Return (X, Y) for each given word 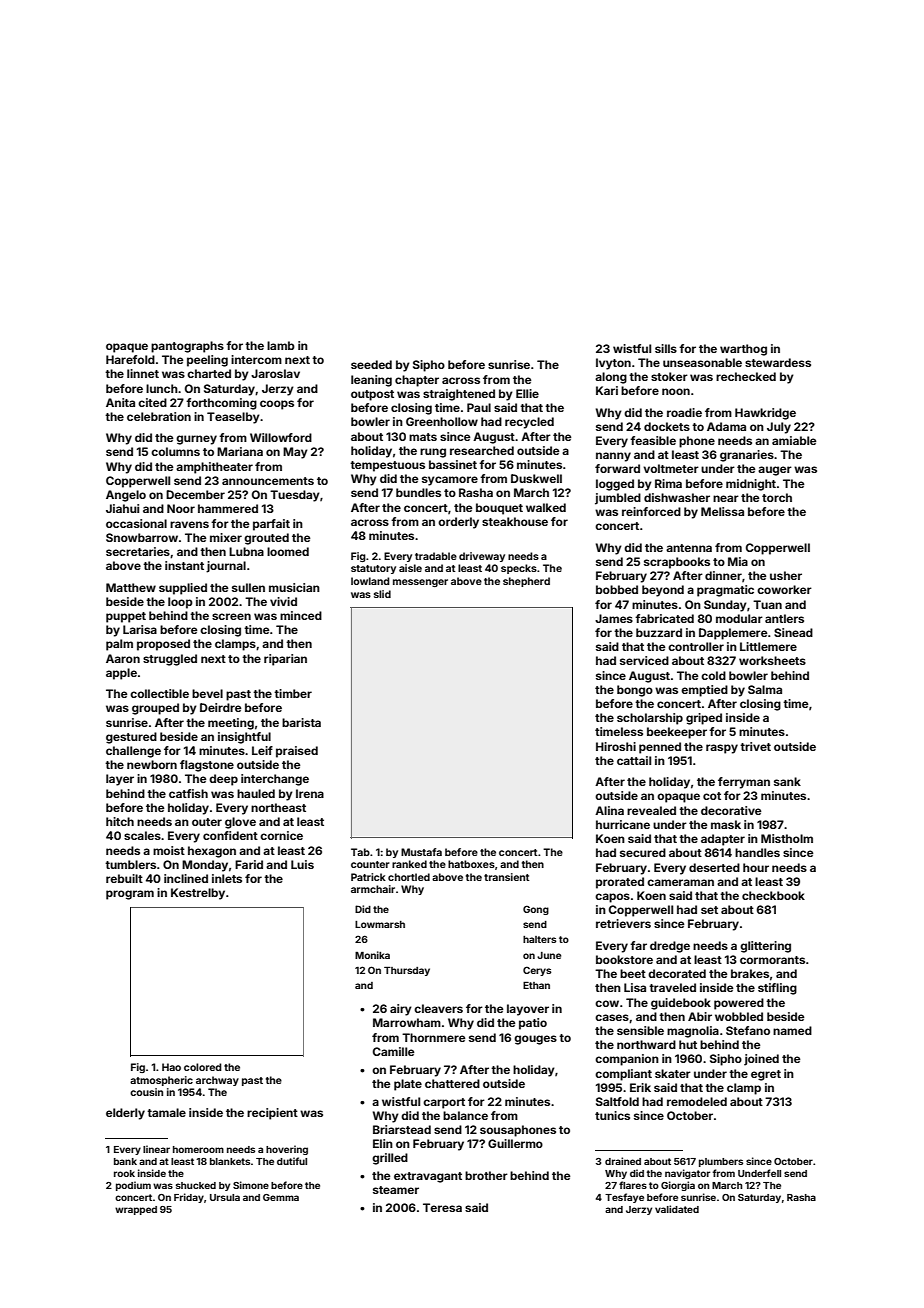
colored (202, 1067)
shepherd (526, 582)
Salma (765, 689)
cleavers (438, 1008)
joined (761, 1060)
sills (666, 348)
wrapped (136, 1210)
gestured (131, 738)
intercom (256, 359)
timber (293, 693)
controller (696, 646)
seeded (371, 364)
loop (180, 603)
